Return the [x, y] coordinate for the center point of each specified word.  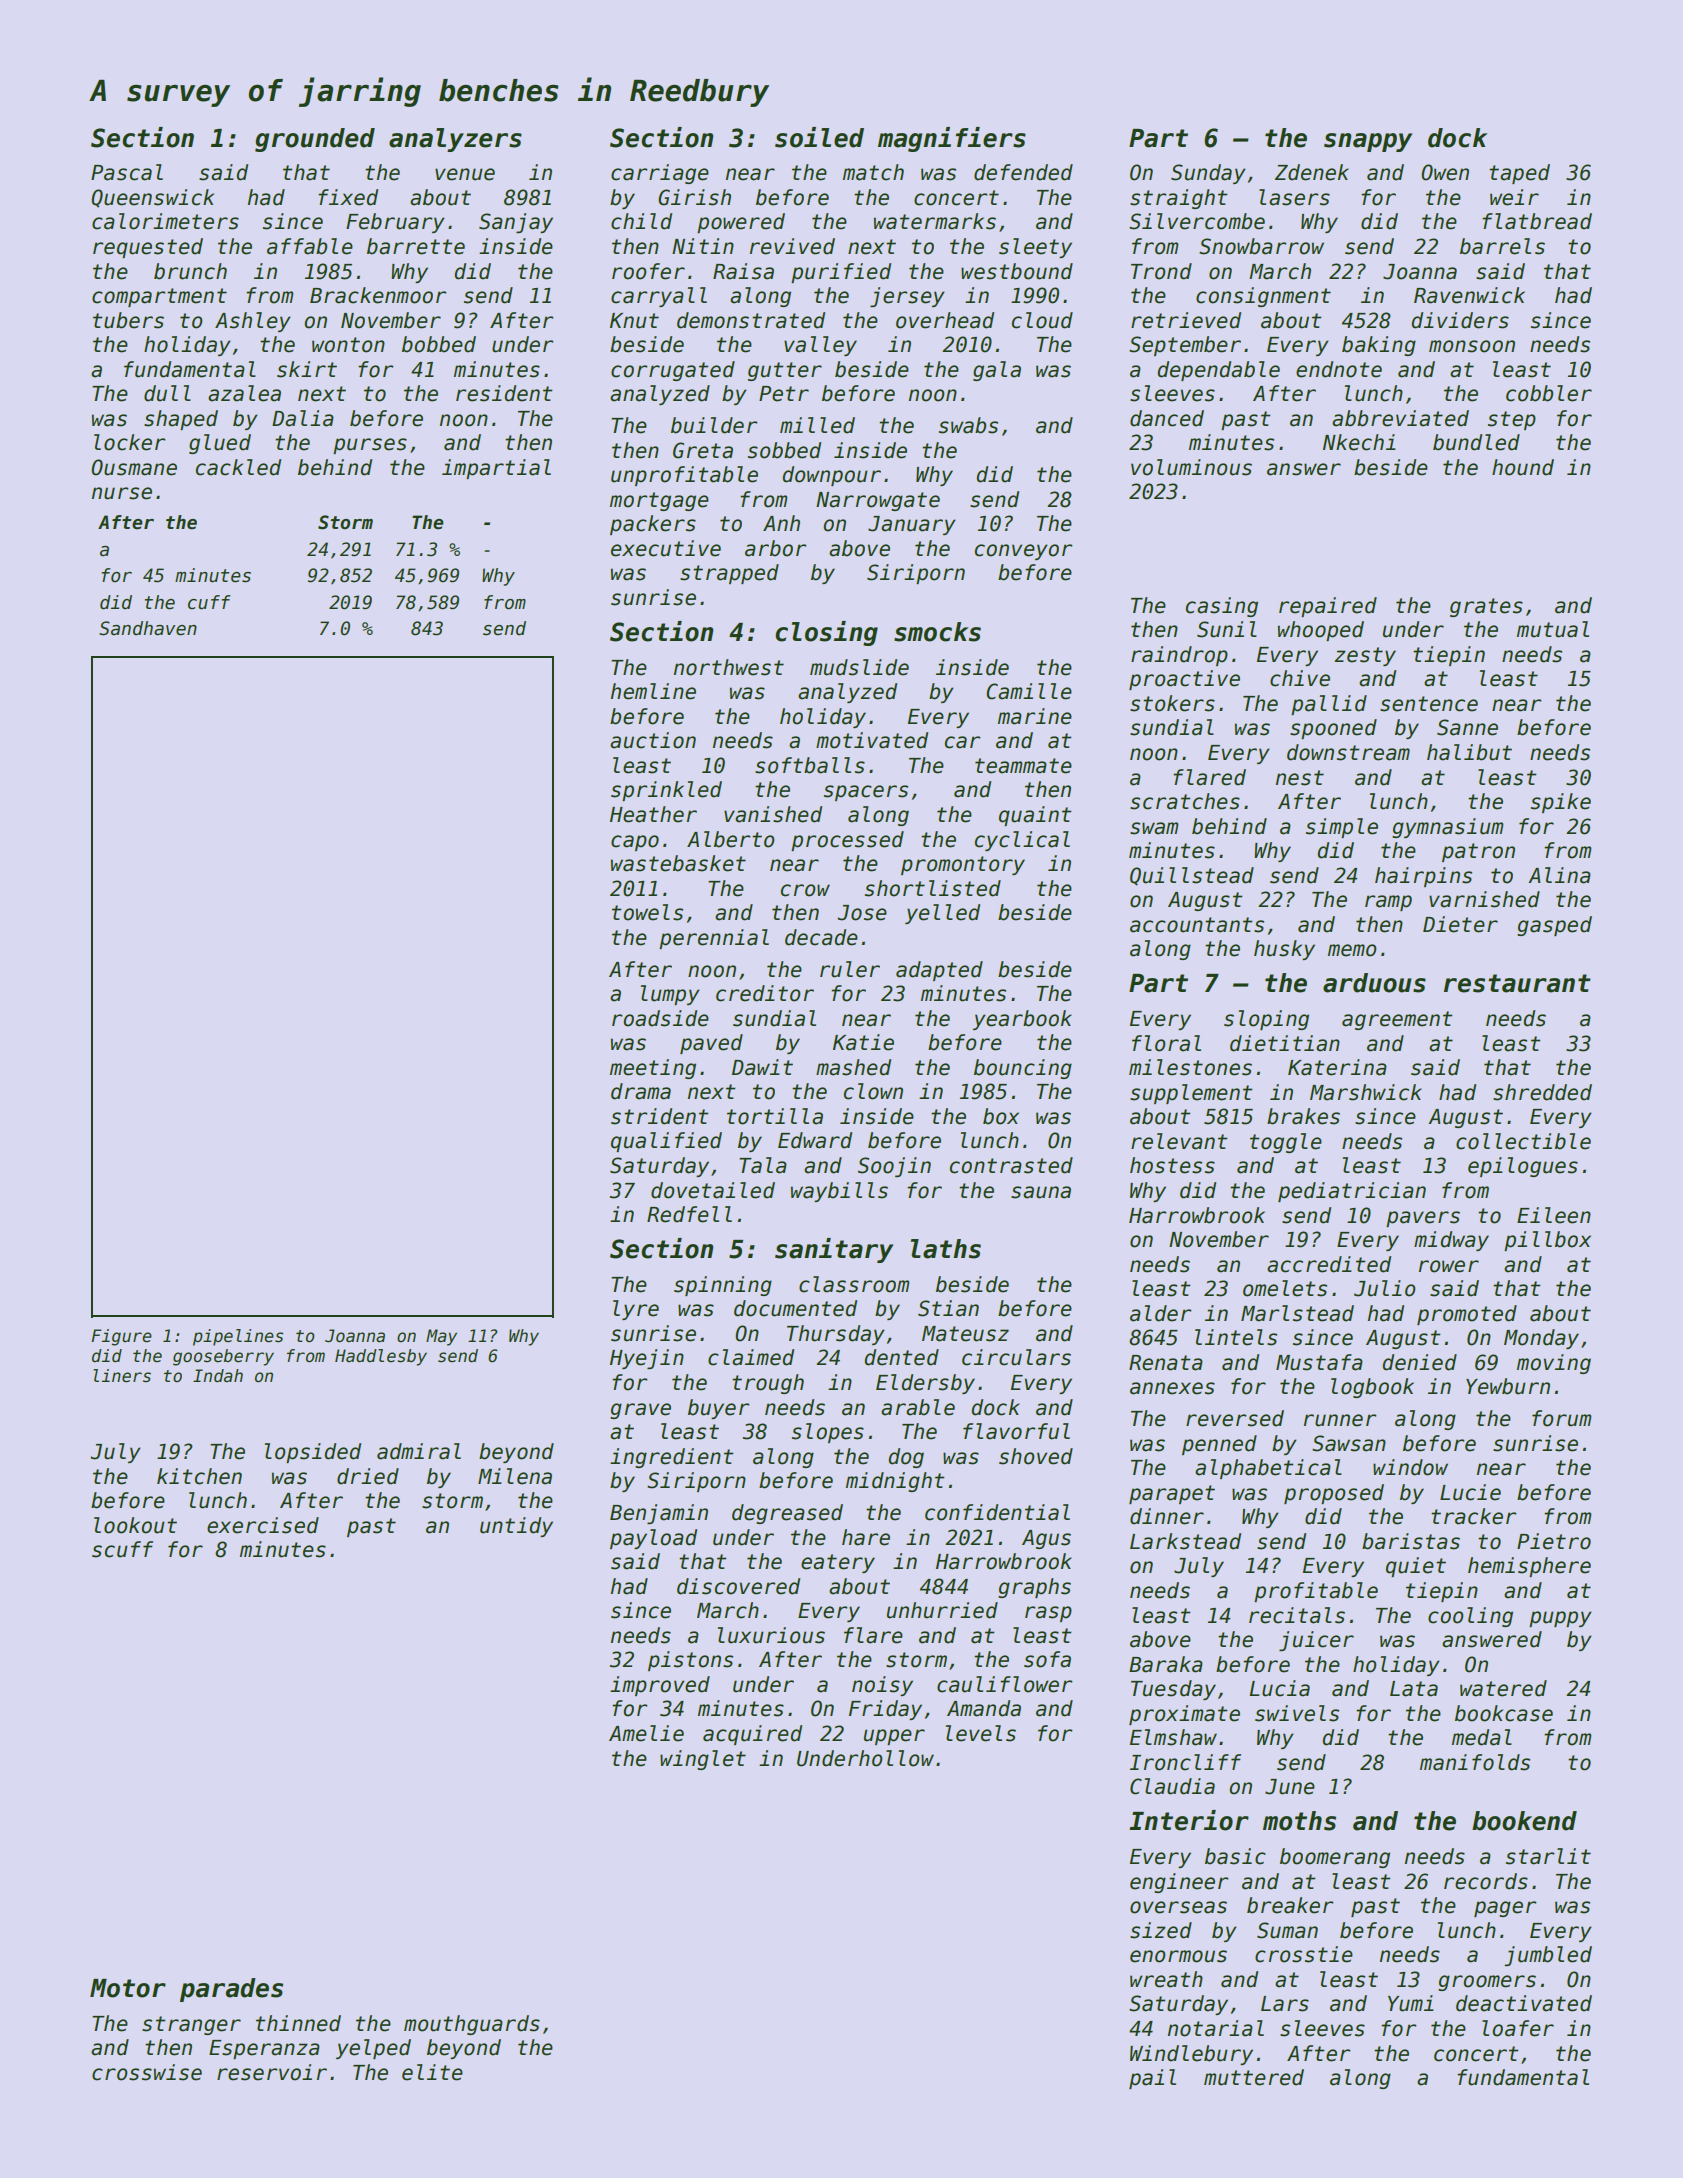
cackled [238, 467]
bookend [1524, 1821]
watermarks [935, 221]
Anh [781, 523]
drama [641, 1091]
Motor [128, 1988]
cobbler [1549, 393]
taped [1519, 174]
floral [1166, 1043]
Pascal [127, 172]
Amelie [646, 1733]
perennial [714, 939]
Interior [1189, 1820]
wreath [1166, 1979]
